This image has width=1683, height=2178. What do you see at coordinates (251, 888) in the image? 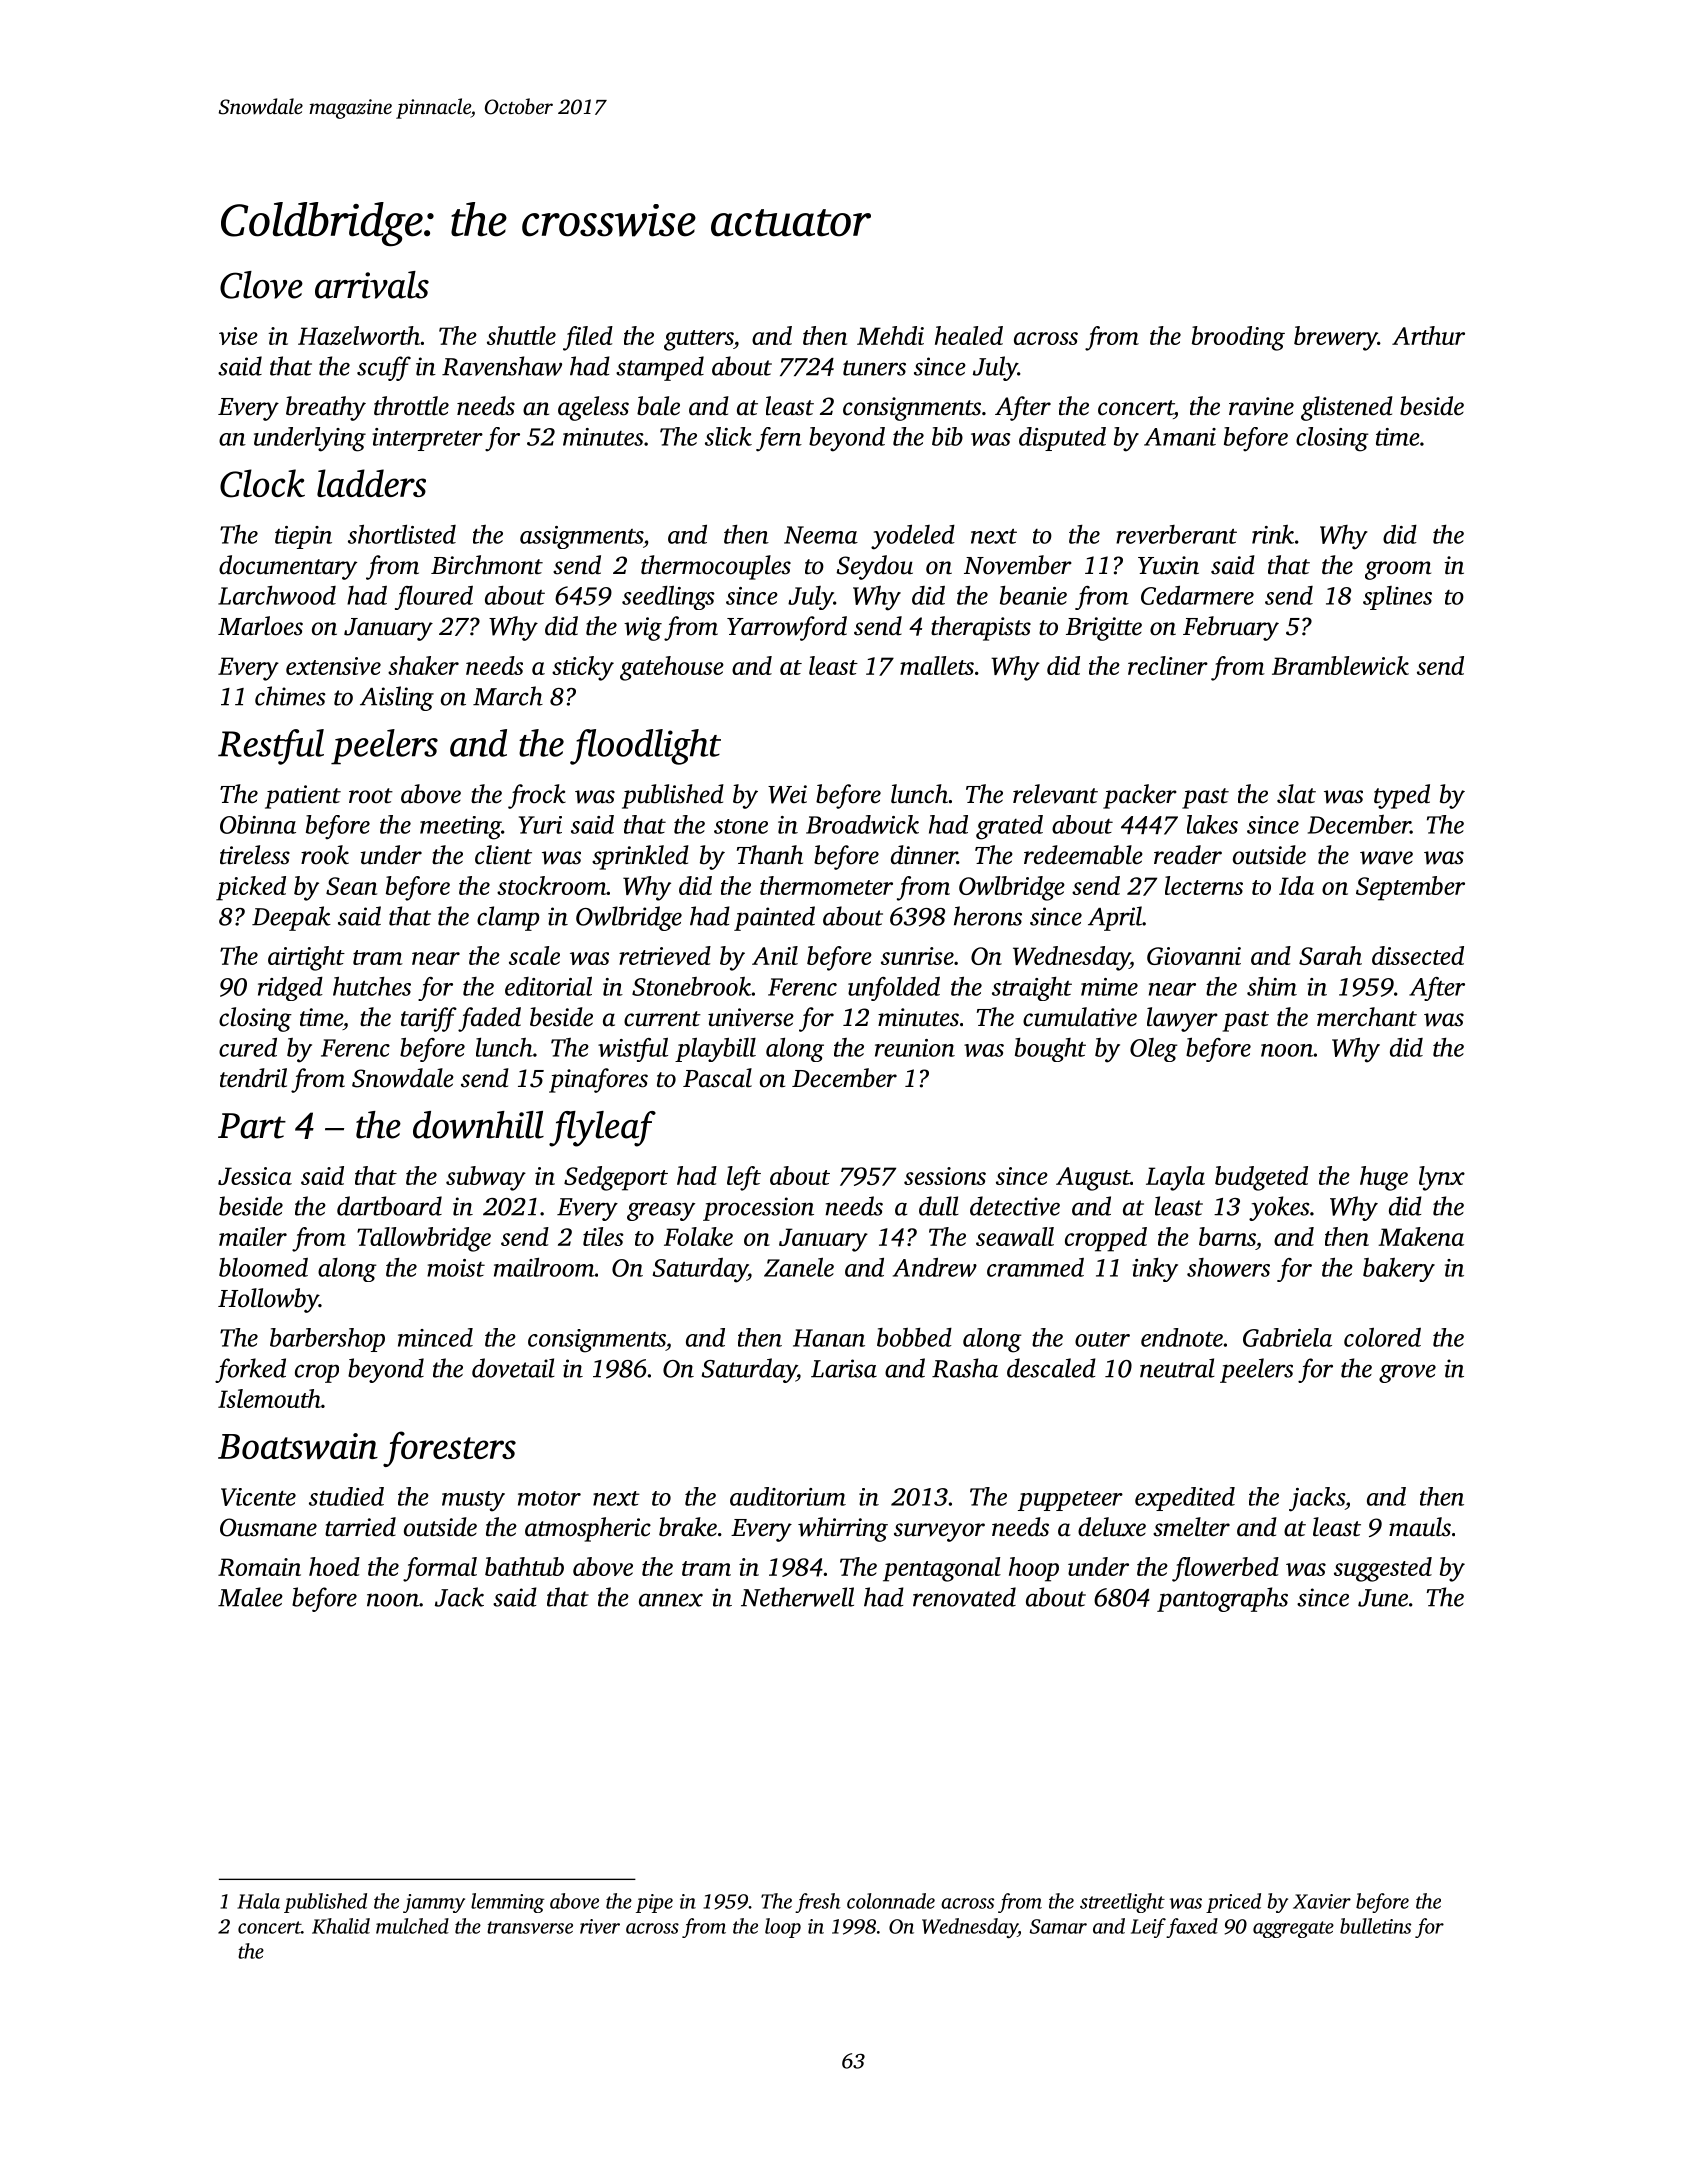
I see `picked` at bounding box center [251, 888].
